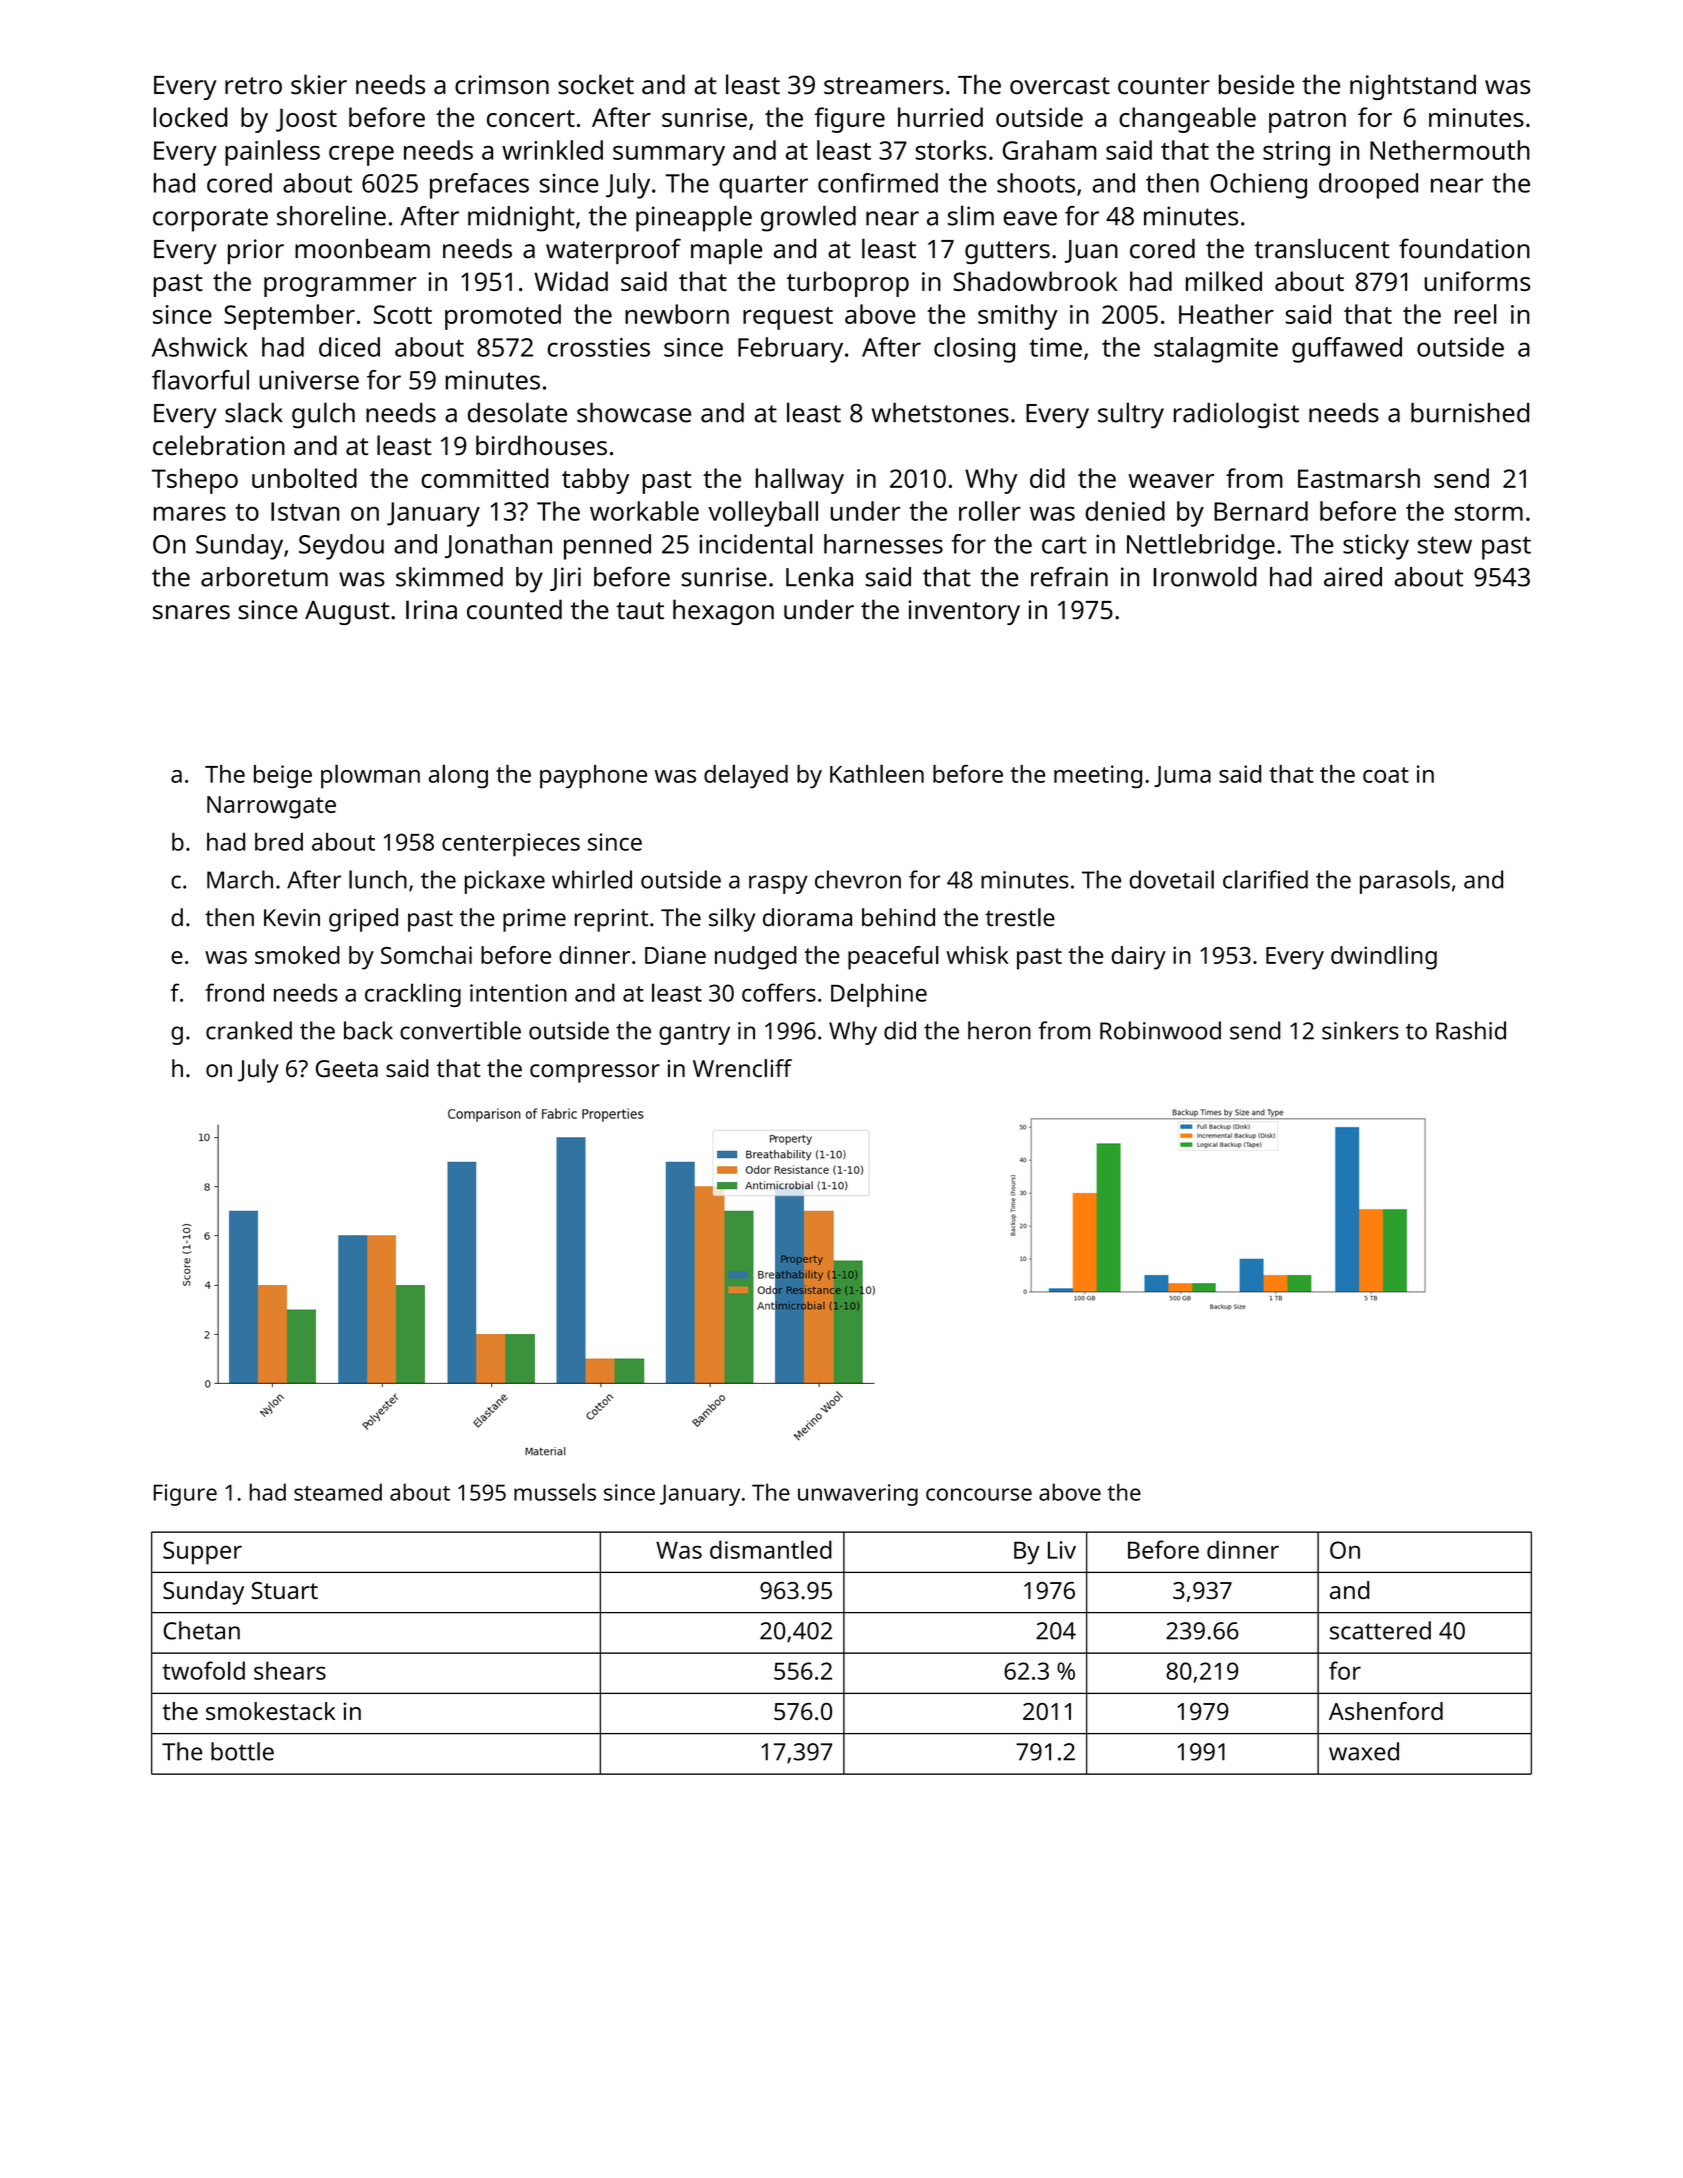  I want to click on roller, so click(990, 511).
